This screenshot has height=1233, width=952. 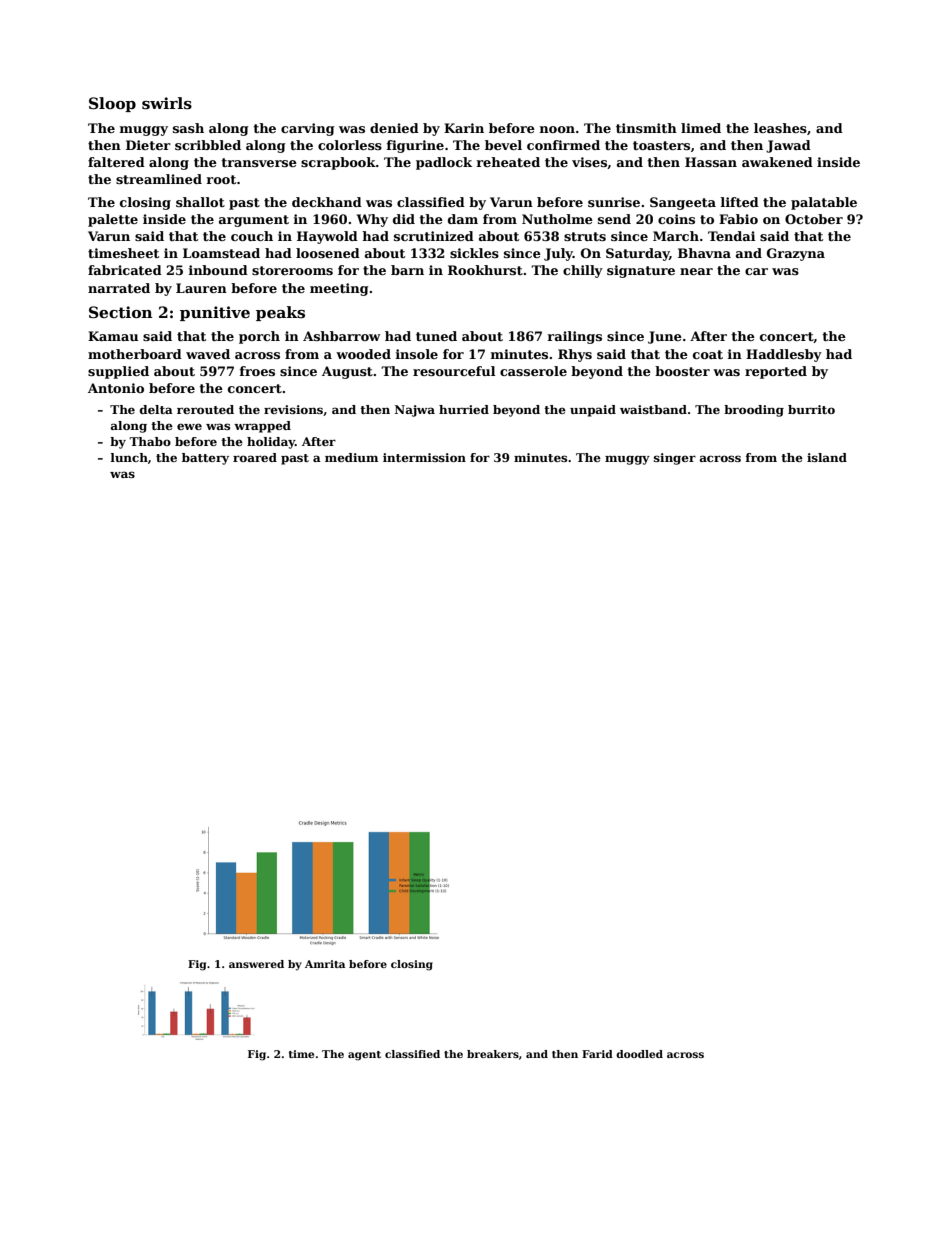 What do you see at coordinates (675, 459) in the screenshot?
I see `singer` at bounding box center [675, 459].
